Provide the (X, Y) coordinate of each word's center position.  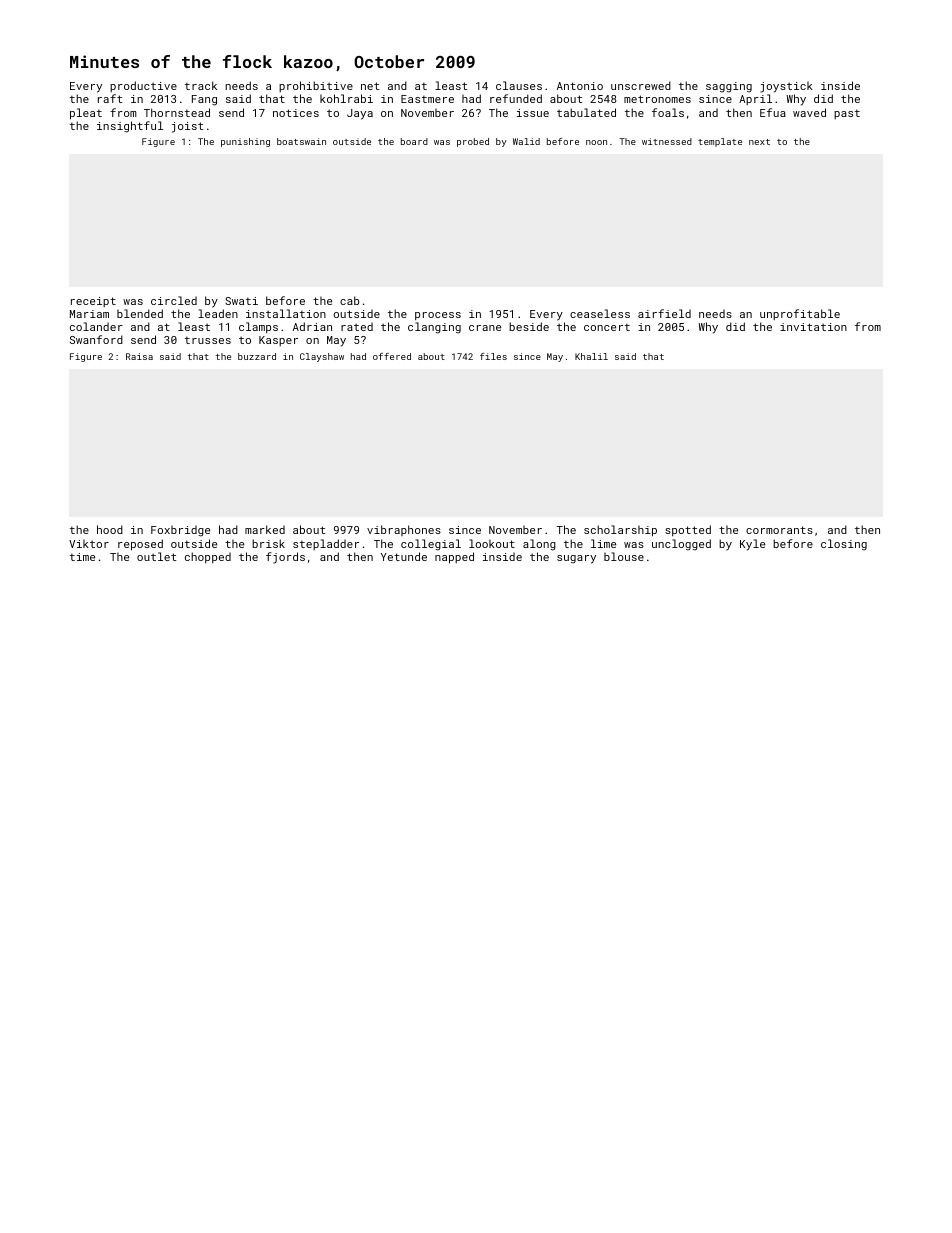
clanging (434, 328)
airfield (664, 313)
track (201, 85)
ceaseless (600, 313)
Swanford (96, 339)
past (847, 114)
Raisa (139, 356)
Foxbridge (180, 531)
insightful (130, 127)
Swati (241, 301)
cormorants (779, 530)
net (370, 86)
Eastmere (427, 99)
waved (809, 112)
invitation (813, 327)
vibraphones (404, 530)
